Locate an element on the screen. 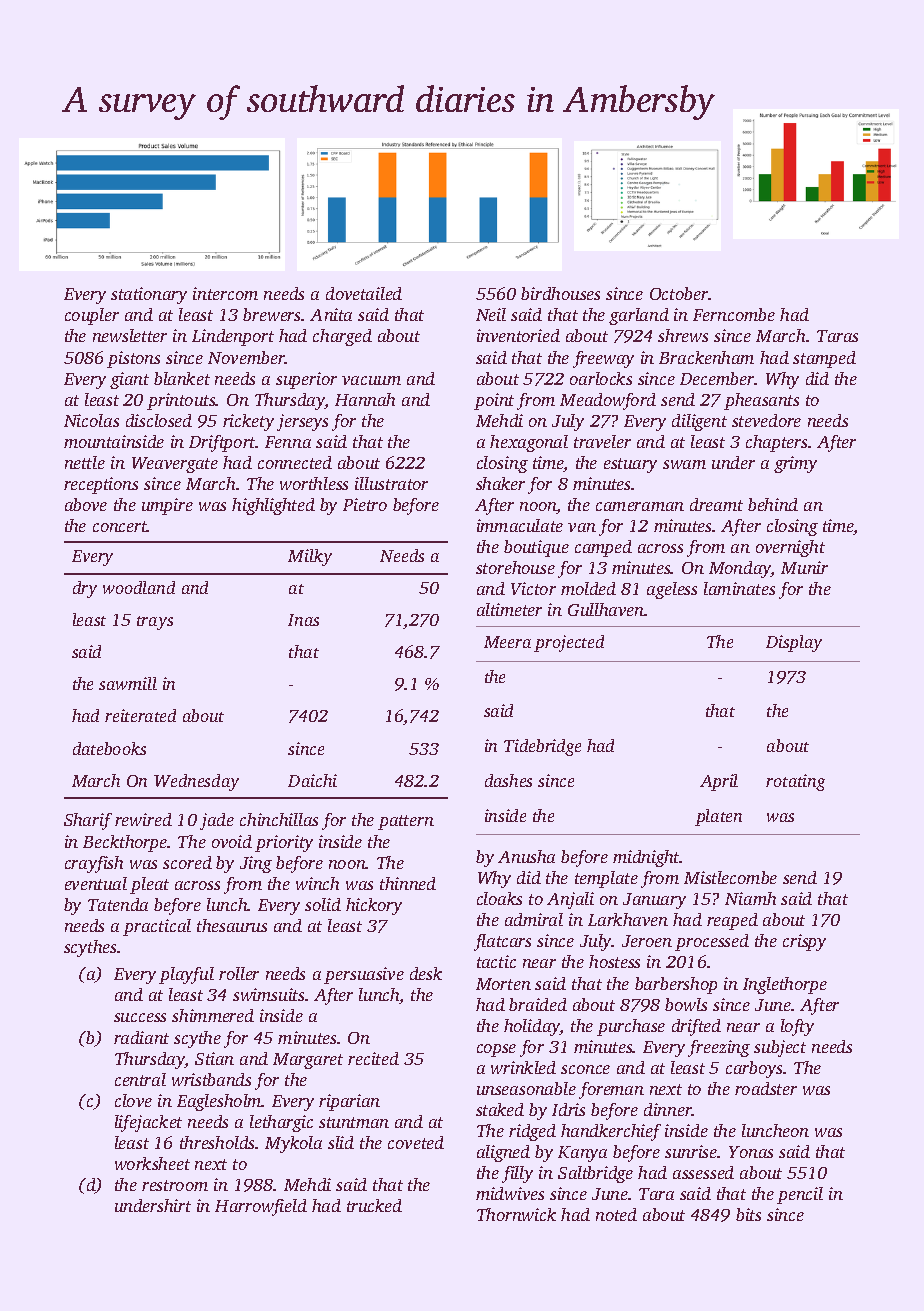 This screenshot has width=924, height=1311. Victor is located at coordinates (533, 588).
